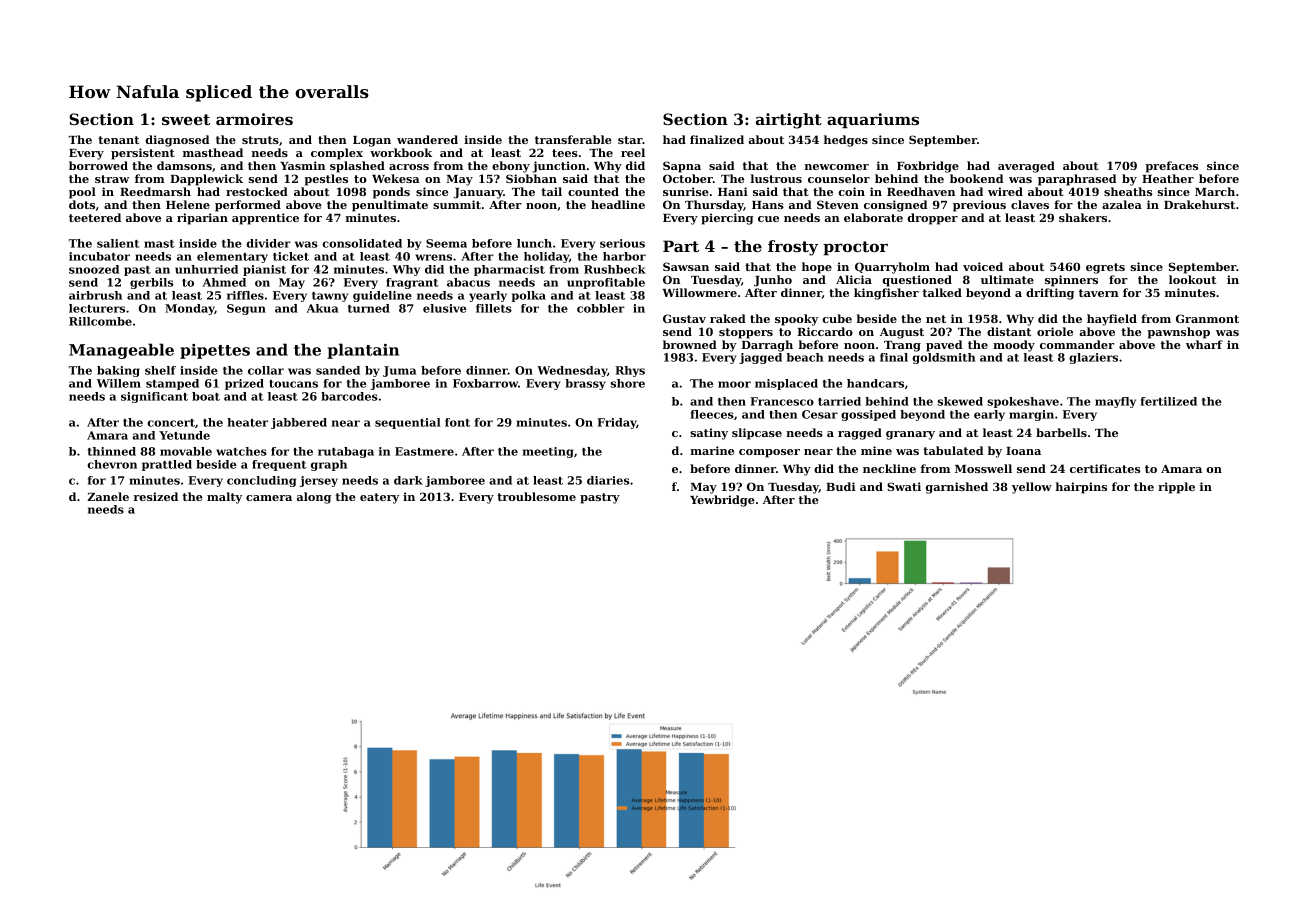 Image resolution: width=1308 pixels, height=924 pixels. What do you see at coordinates (186, 119) in the screenshot?
I see `sweet` at bounding box center [186, 119].
